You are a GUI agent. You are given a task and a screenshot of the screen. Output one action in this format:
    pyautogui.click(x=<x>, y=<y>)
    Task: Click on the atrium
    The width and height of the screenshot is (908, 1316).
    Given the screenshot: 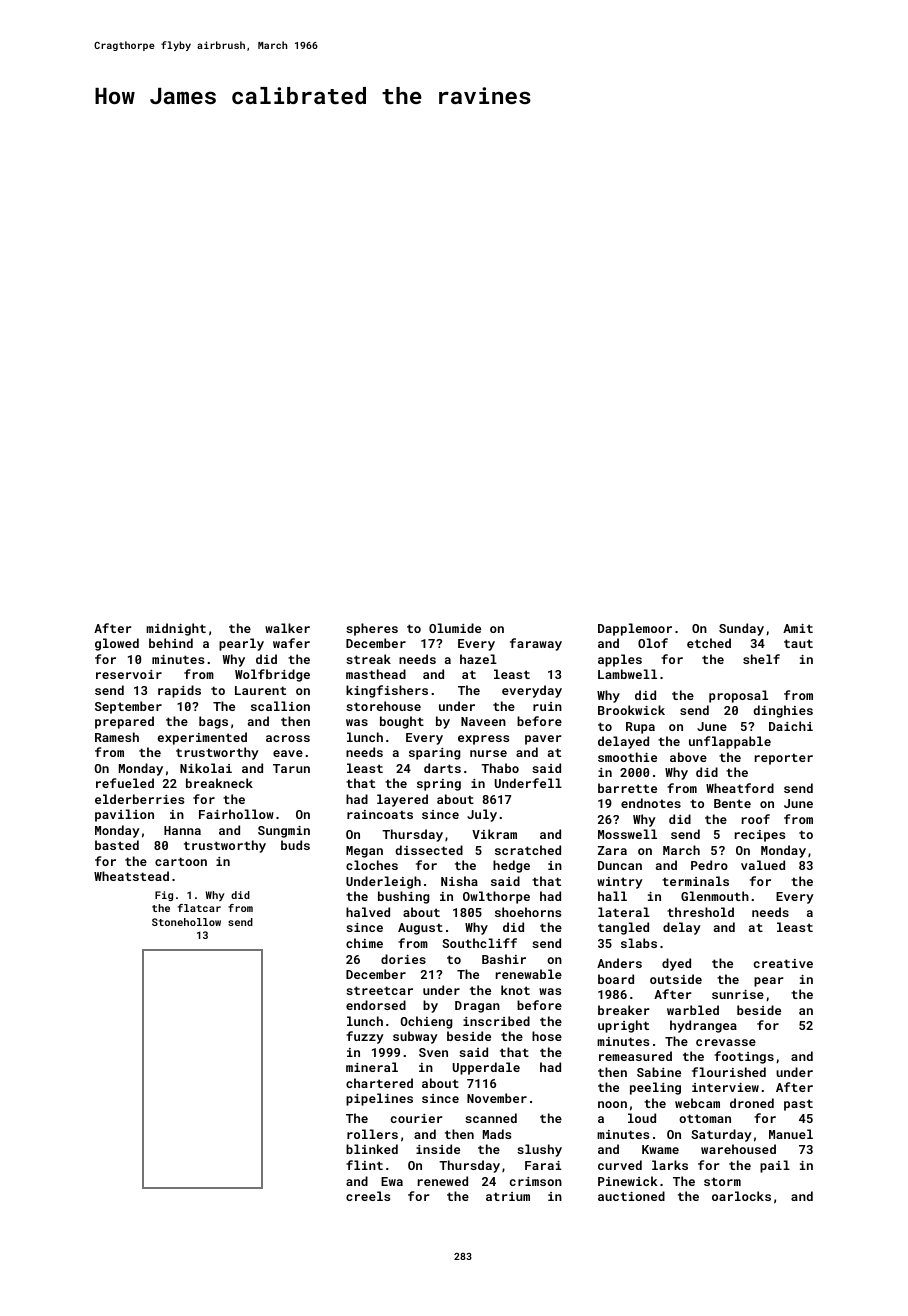 What is the action you would take?
    pyautogui.click(x=508, y=1196)
